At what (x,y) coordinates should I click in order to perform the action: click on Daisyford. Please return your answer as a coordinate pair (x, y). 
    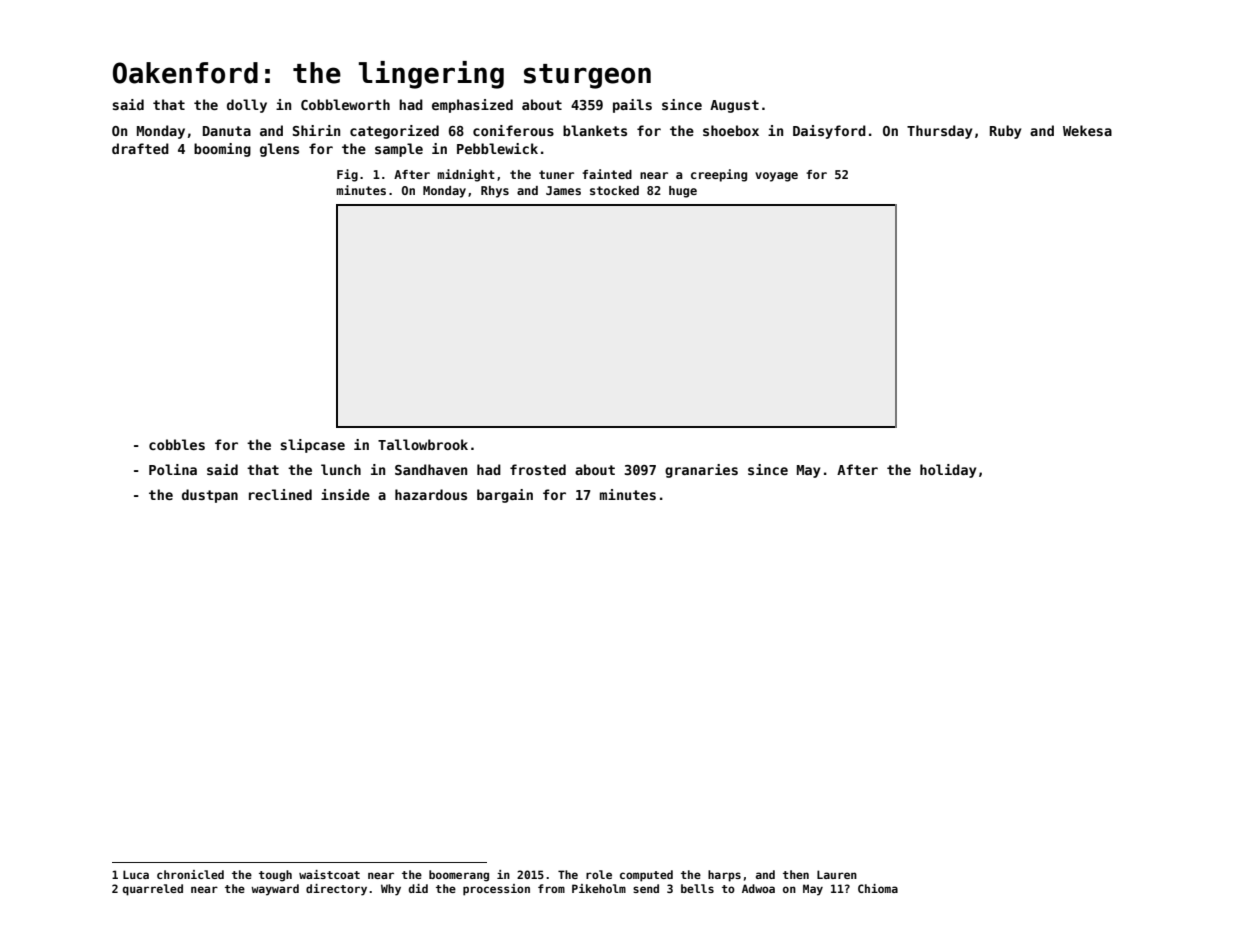
    Looking at the image, I should click on (829, 132).
